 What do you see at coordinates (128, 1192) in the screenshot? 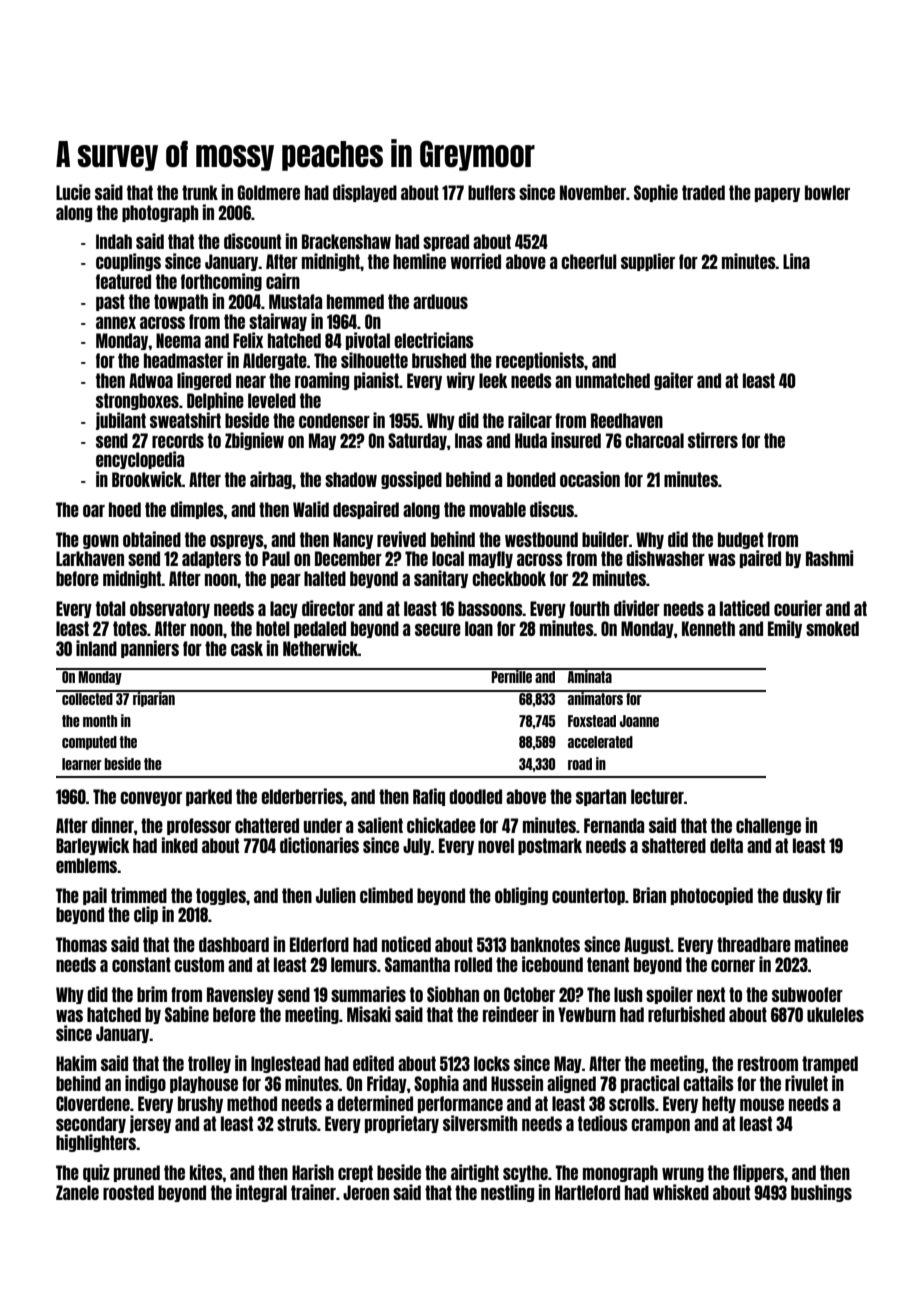
I see `roosted` at bounding box center [128, 1192].
